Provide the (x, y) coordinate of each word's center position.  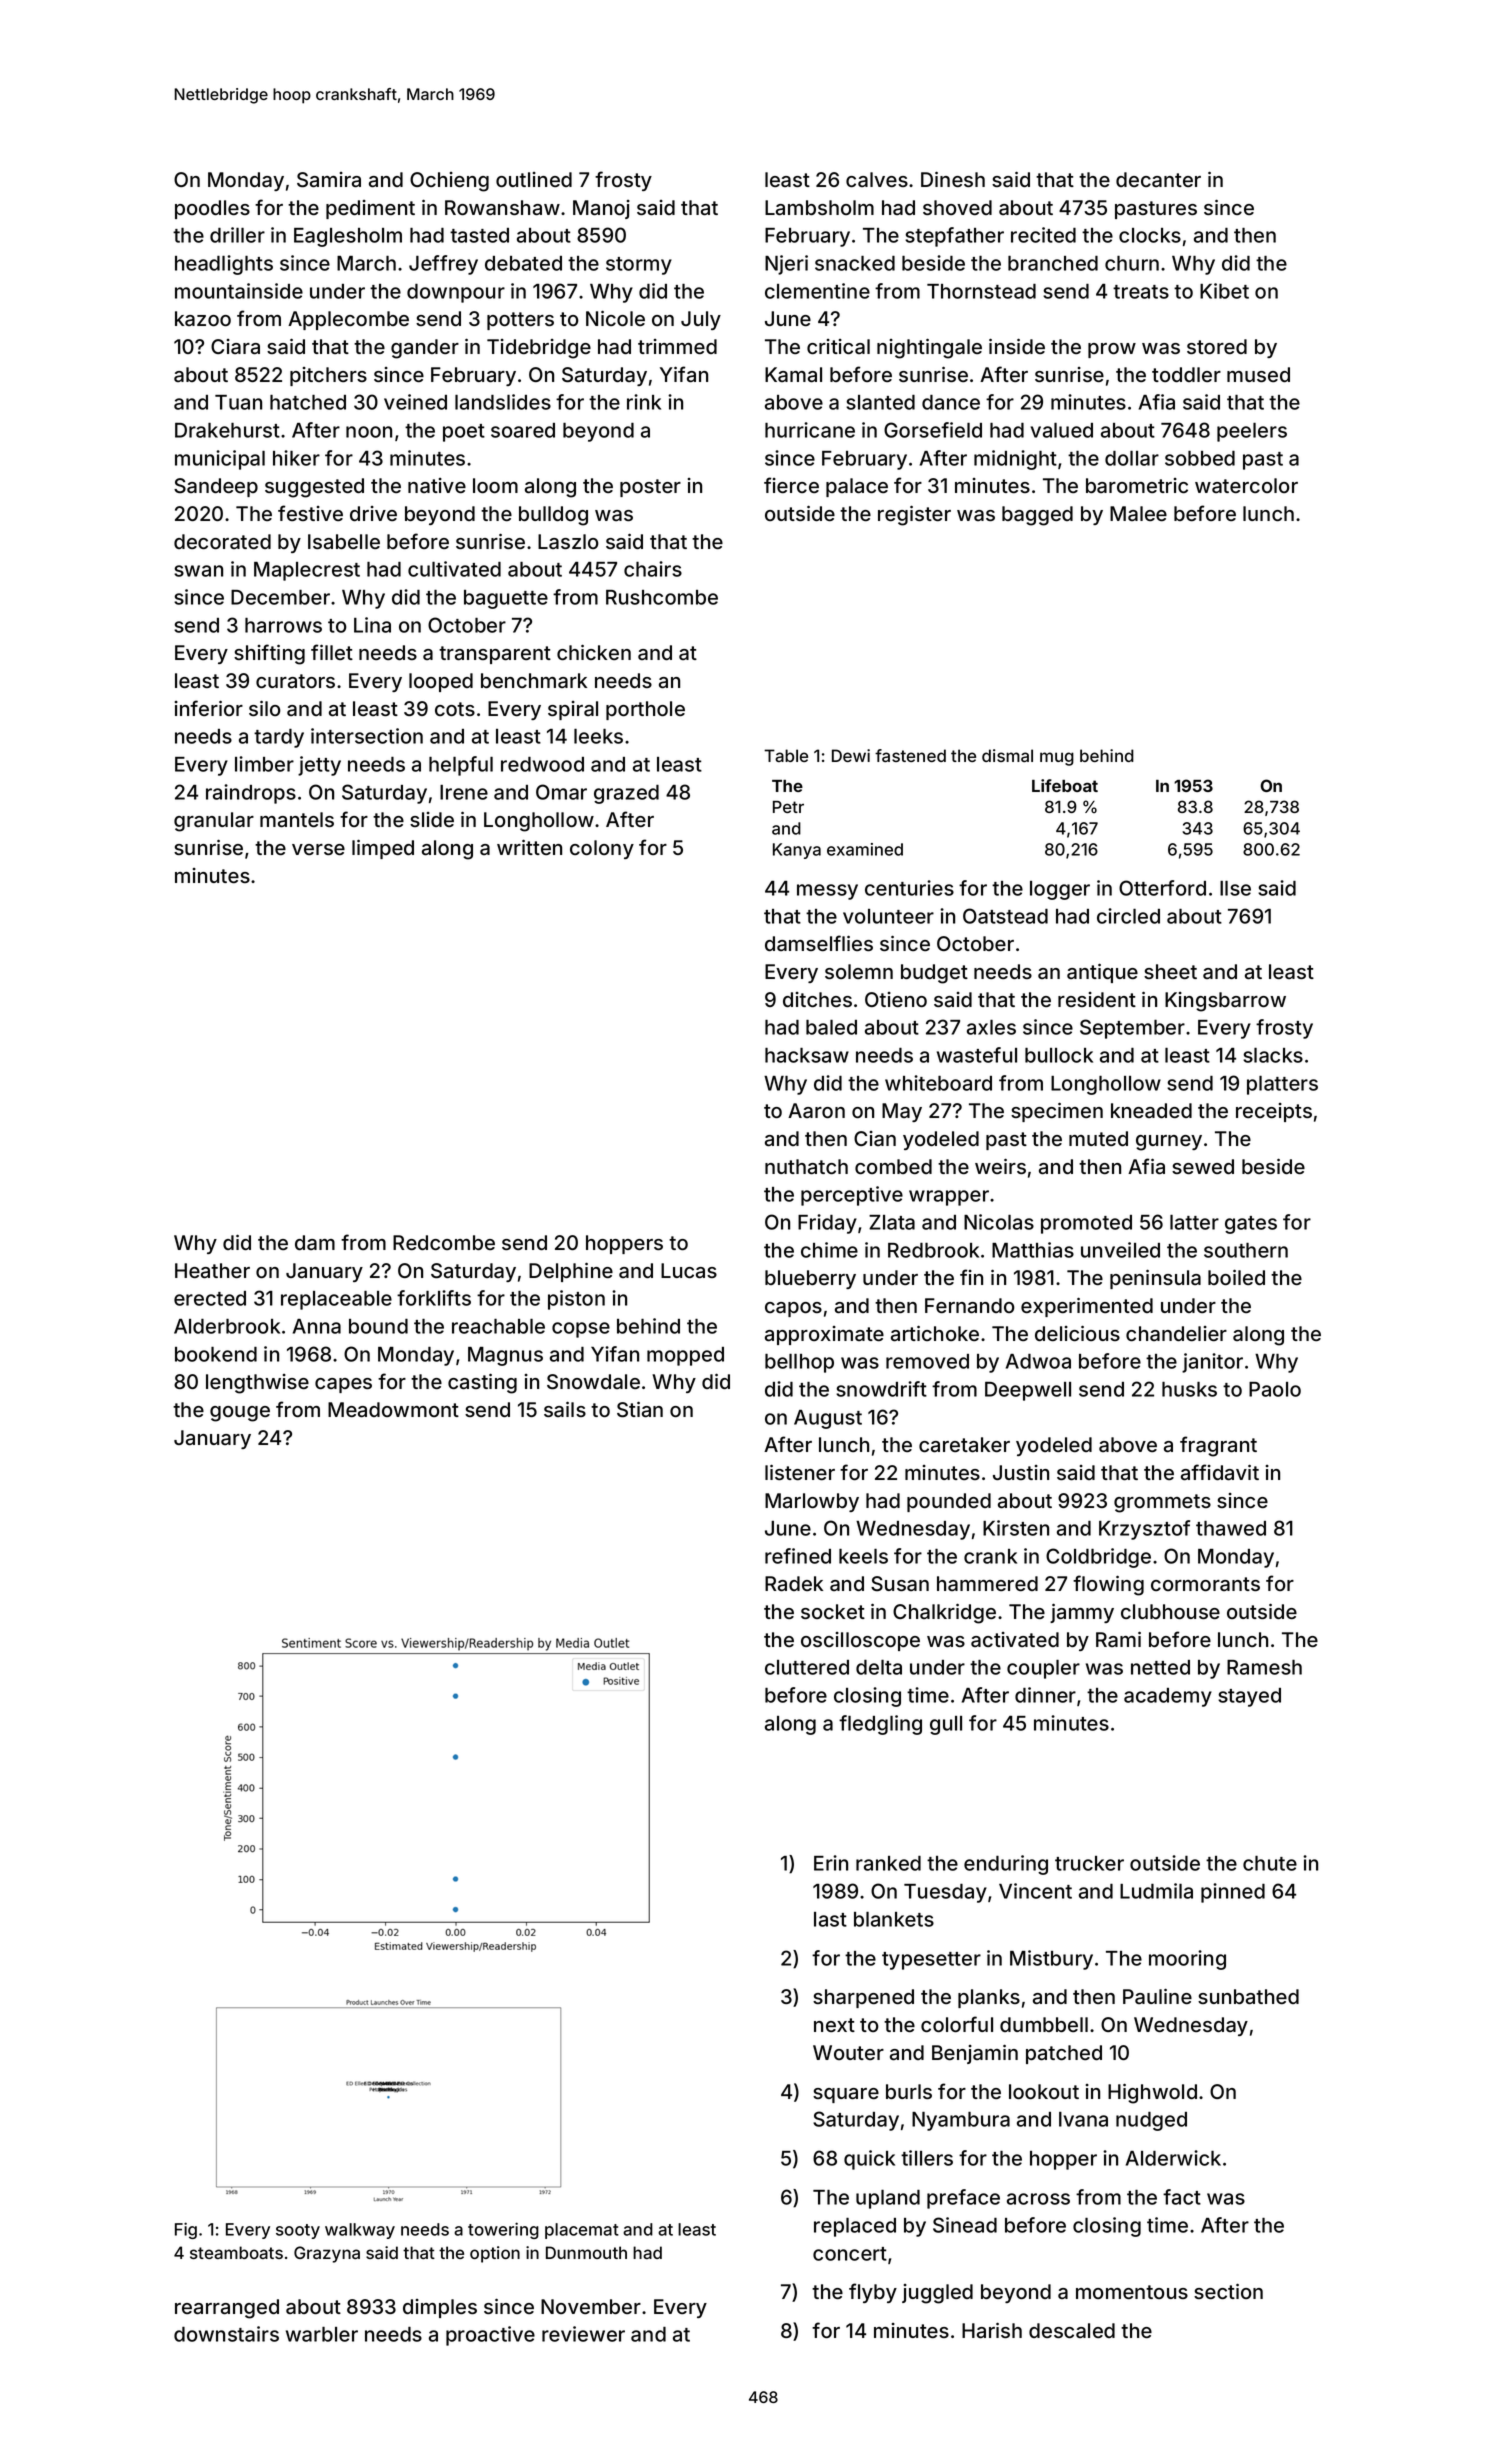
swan (198, 571)
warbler (322, 2334)
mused (1258, 374)
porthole (645, 710)
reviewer (583, 2334)
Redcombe (444, 1242)
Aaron (816, 1110)
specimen (1057, 1112)
